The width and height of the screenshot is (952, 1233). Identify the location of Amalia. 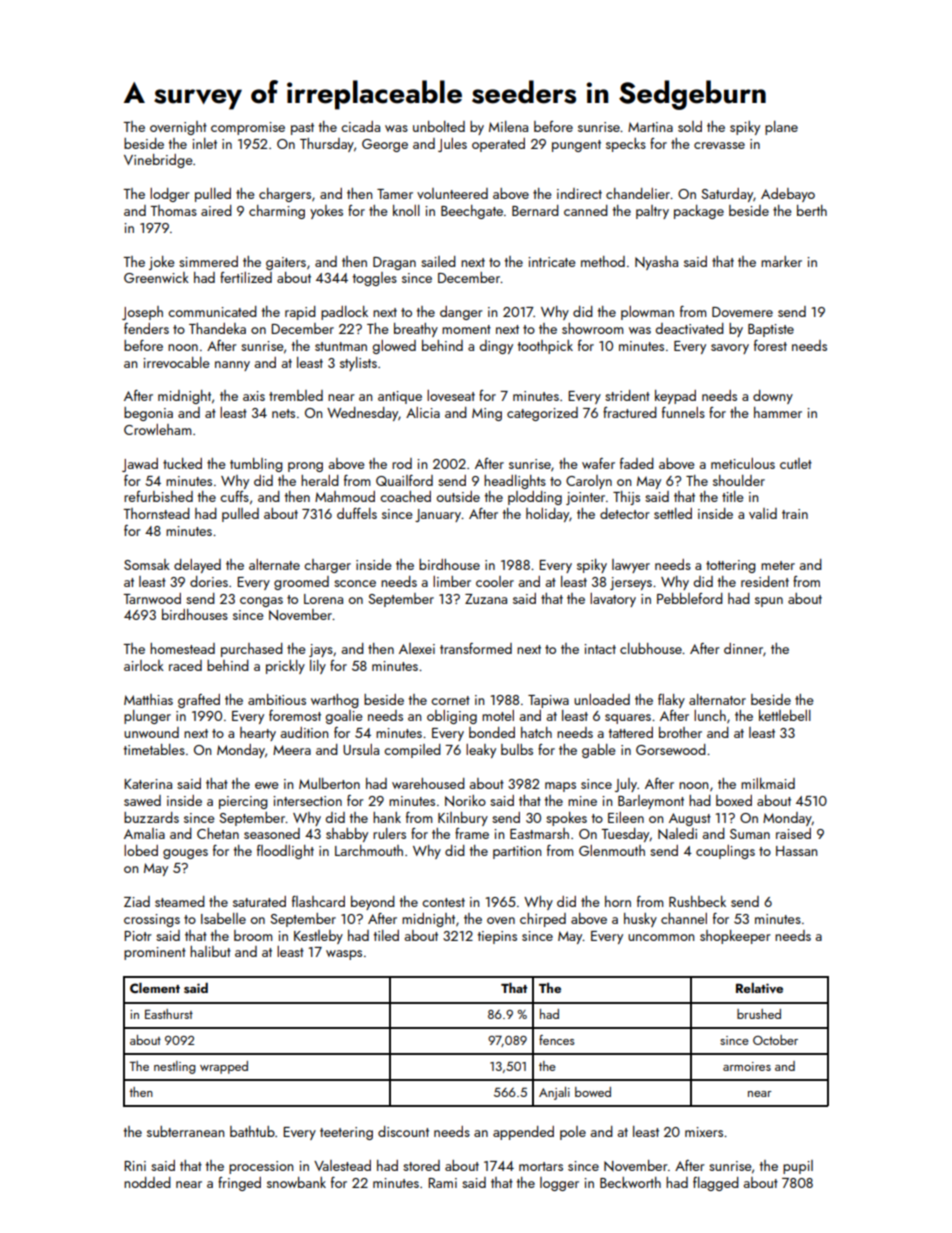
(144, 833).
